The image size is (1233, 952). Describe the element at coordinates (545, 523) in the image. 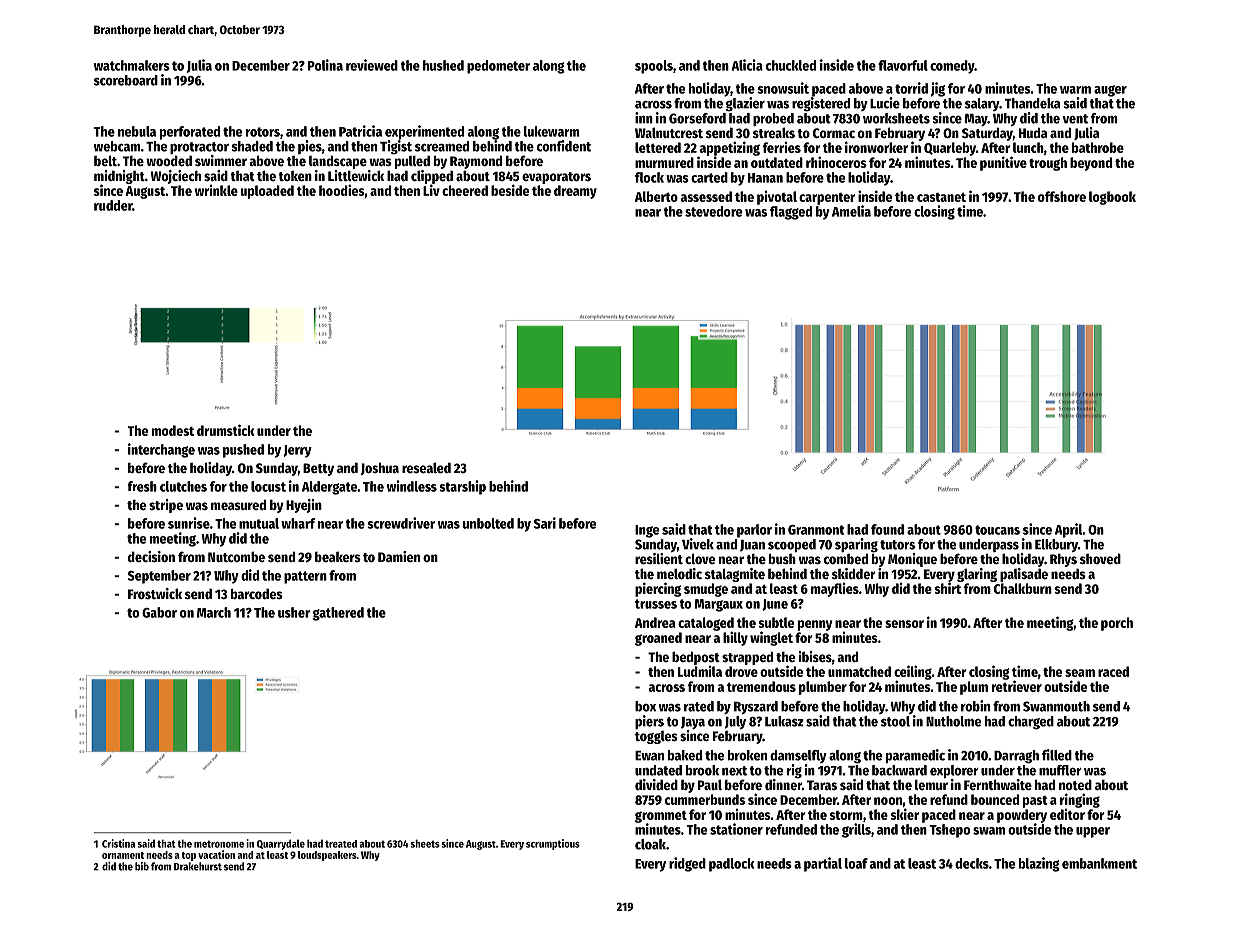

I see `Sari` at that location.
